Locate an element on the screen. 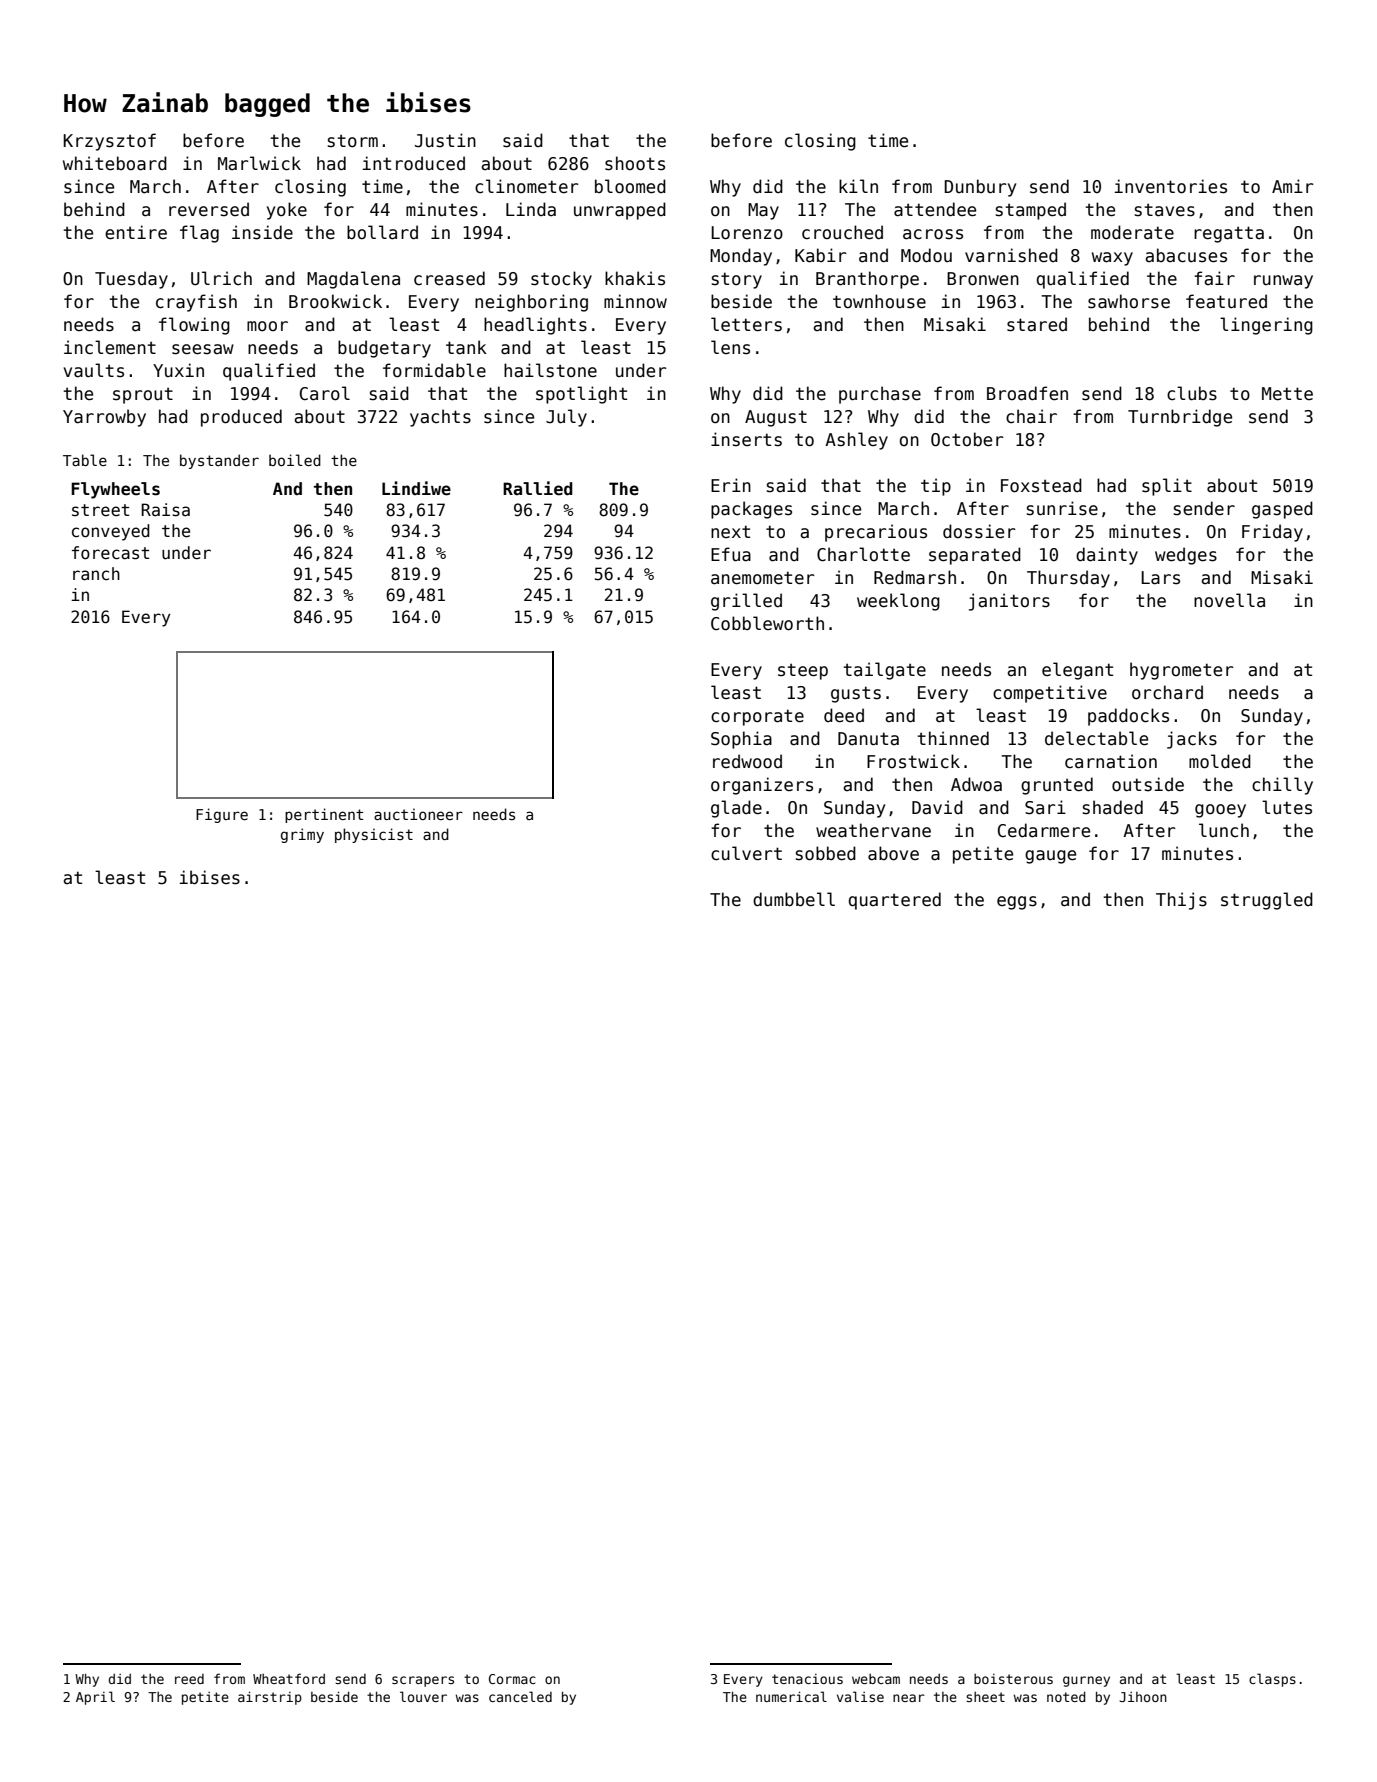 The image size is (1377, 1782). quartered is located at coordinates (895, 901).
